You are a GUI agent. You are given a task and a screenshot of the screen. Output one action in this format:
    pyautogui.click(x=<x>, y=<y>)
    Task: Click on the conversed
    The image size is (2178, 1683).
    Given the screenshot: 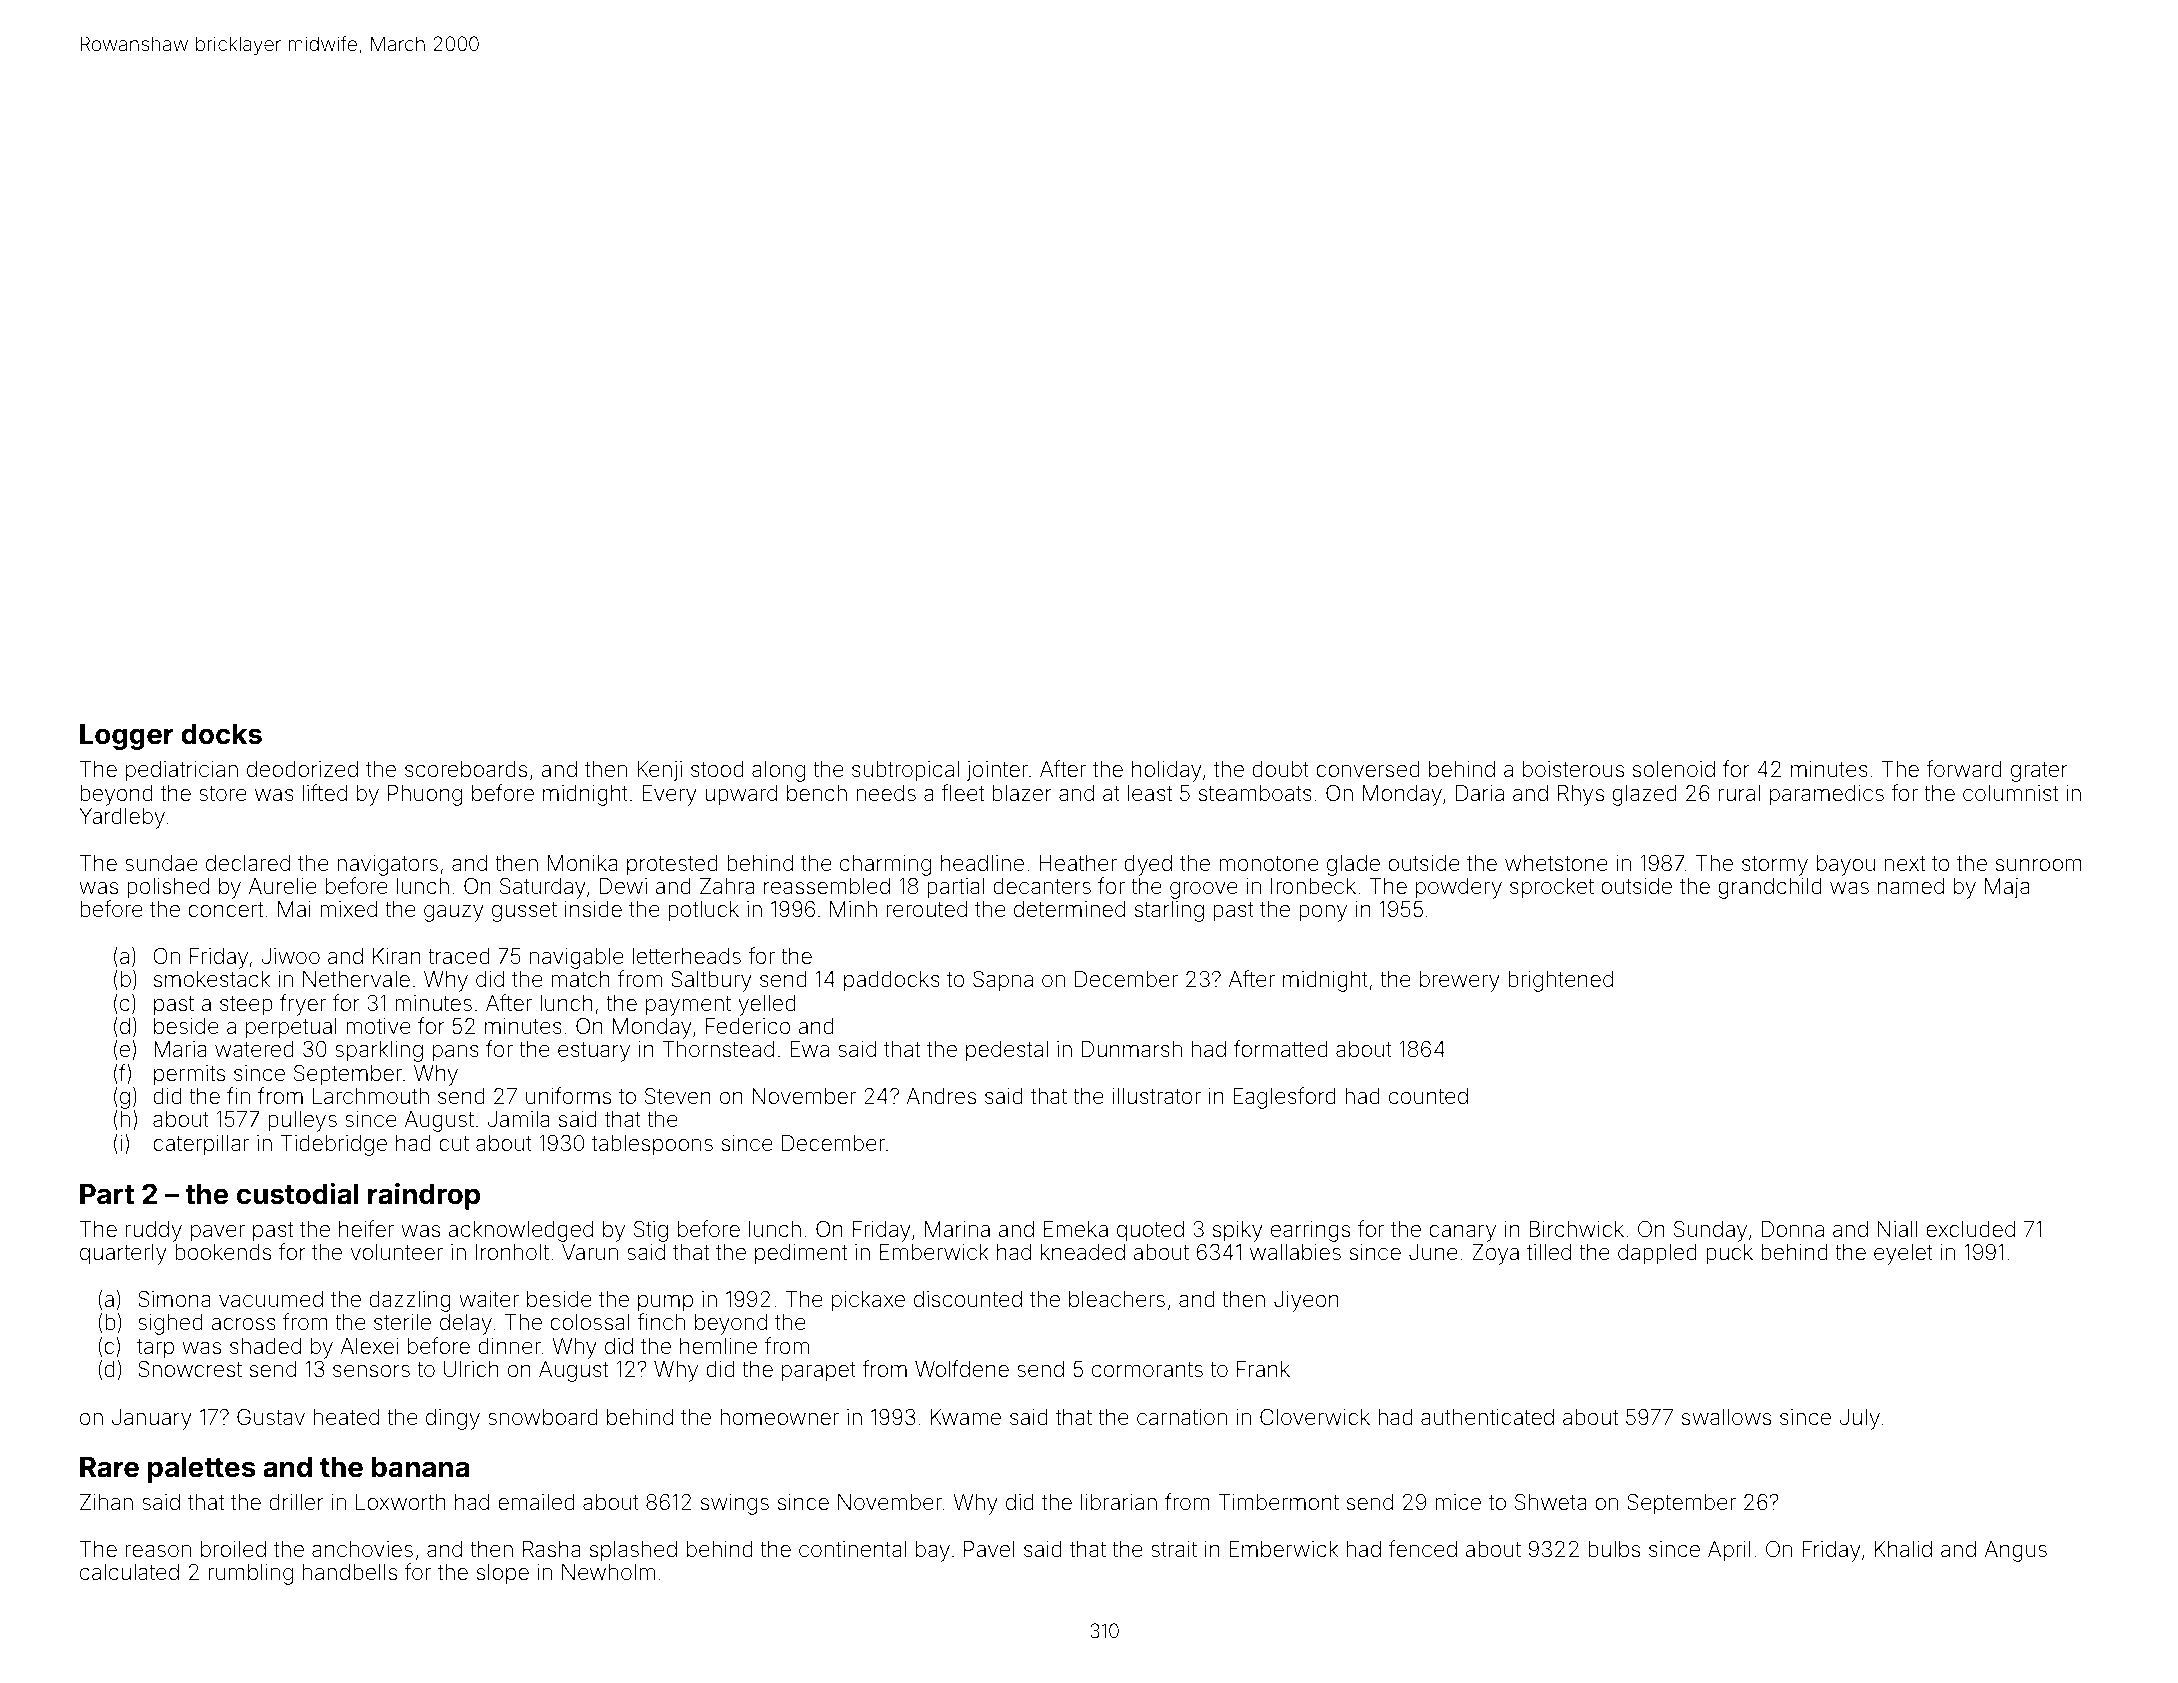 What is the action you would take?
    pyautogui.click(x=1368, y=769)
